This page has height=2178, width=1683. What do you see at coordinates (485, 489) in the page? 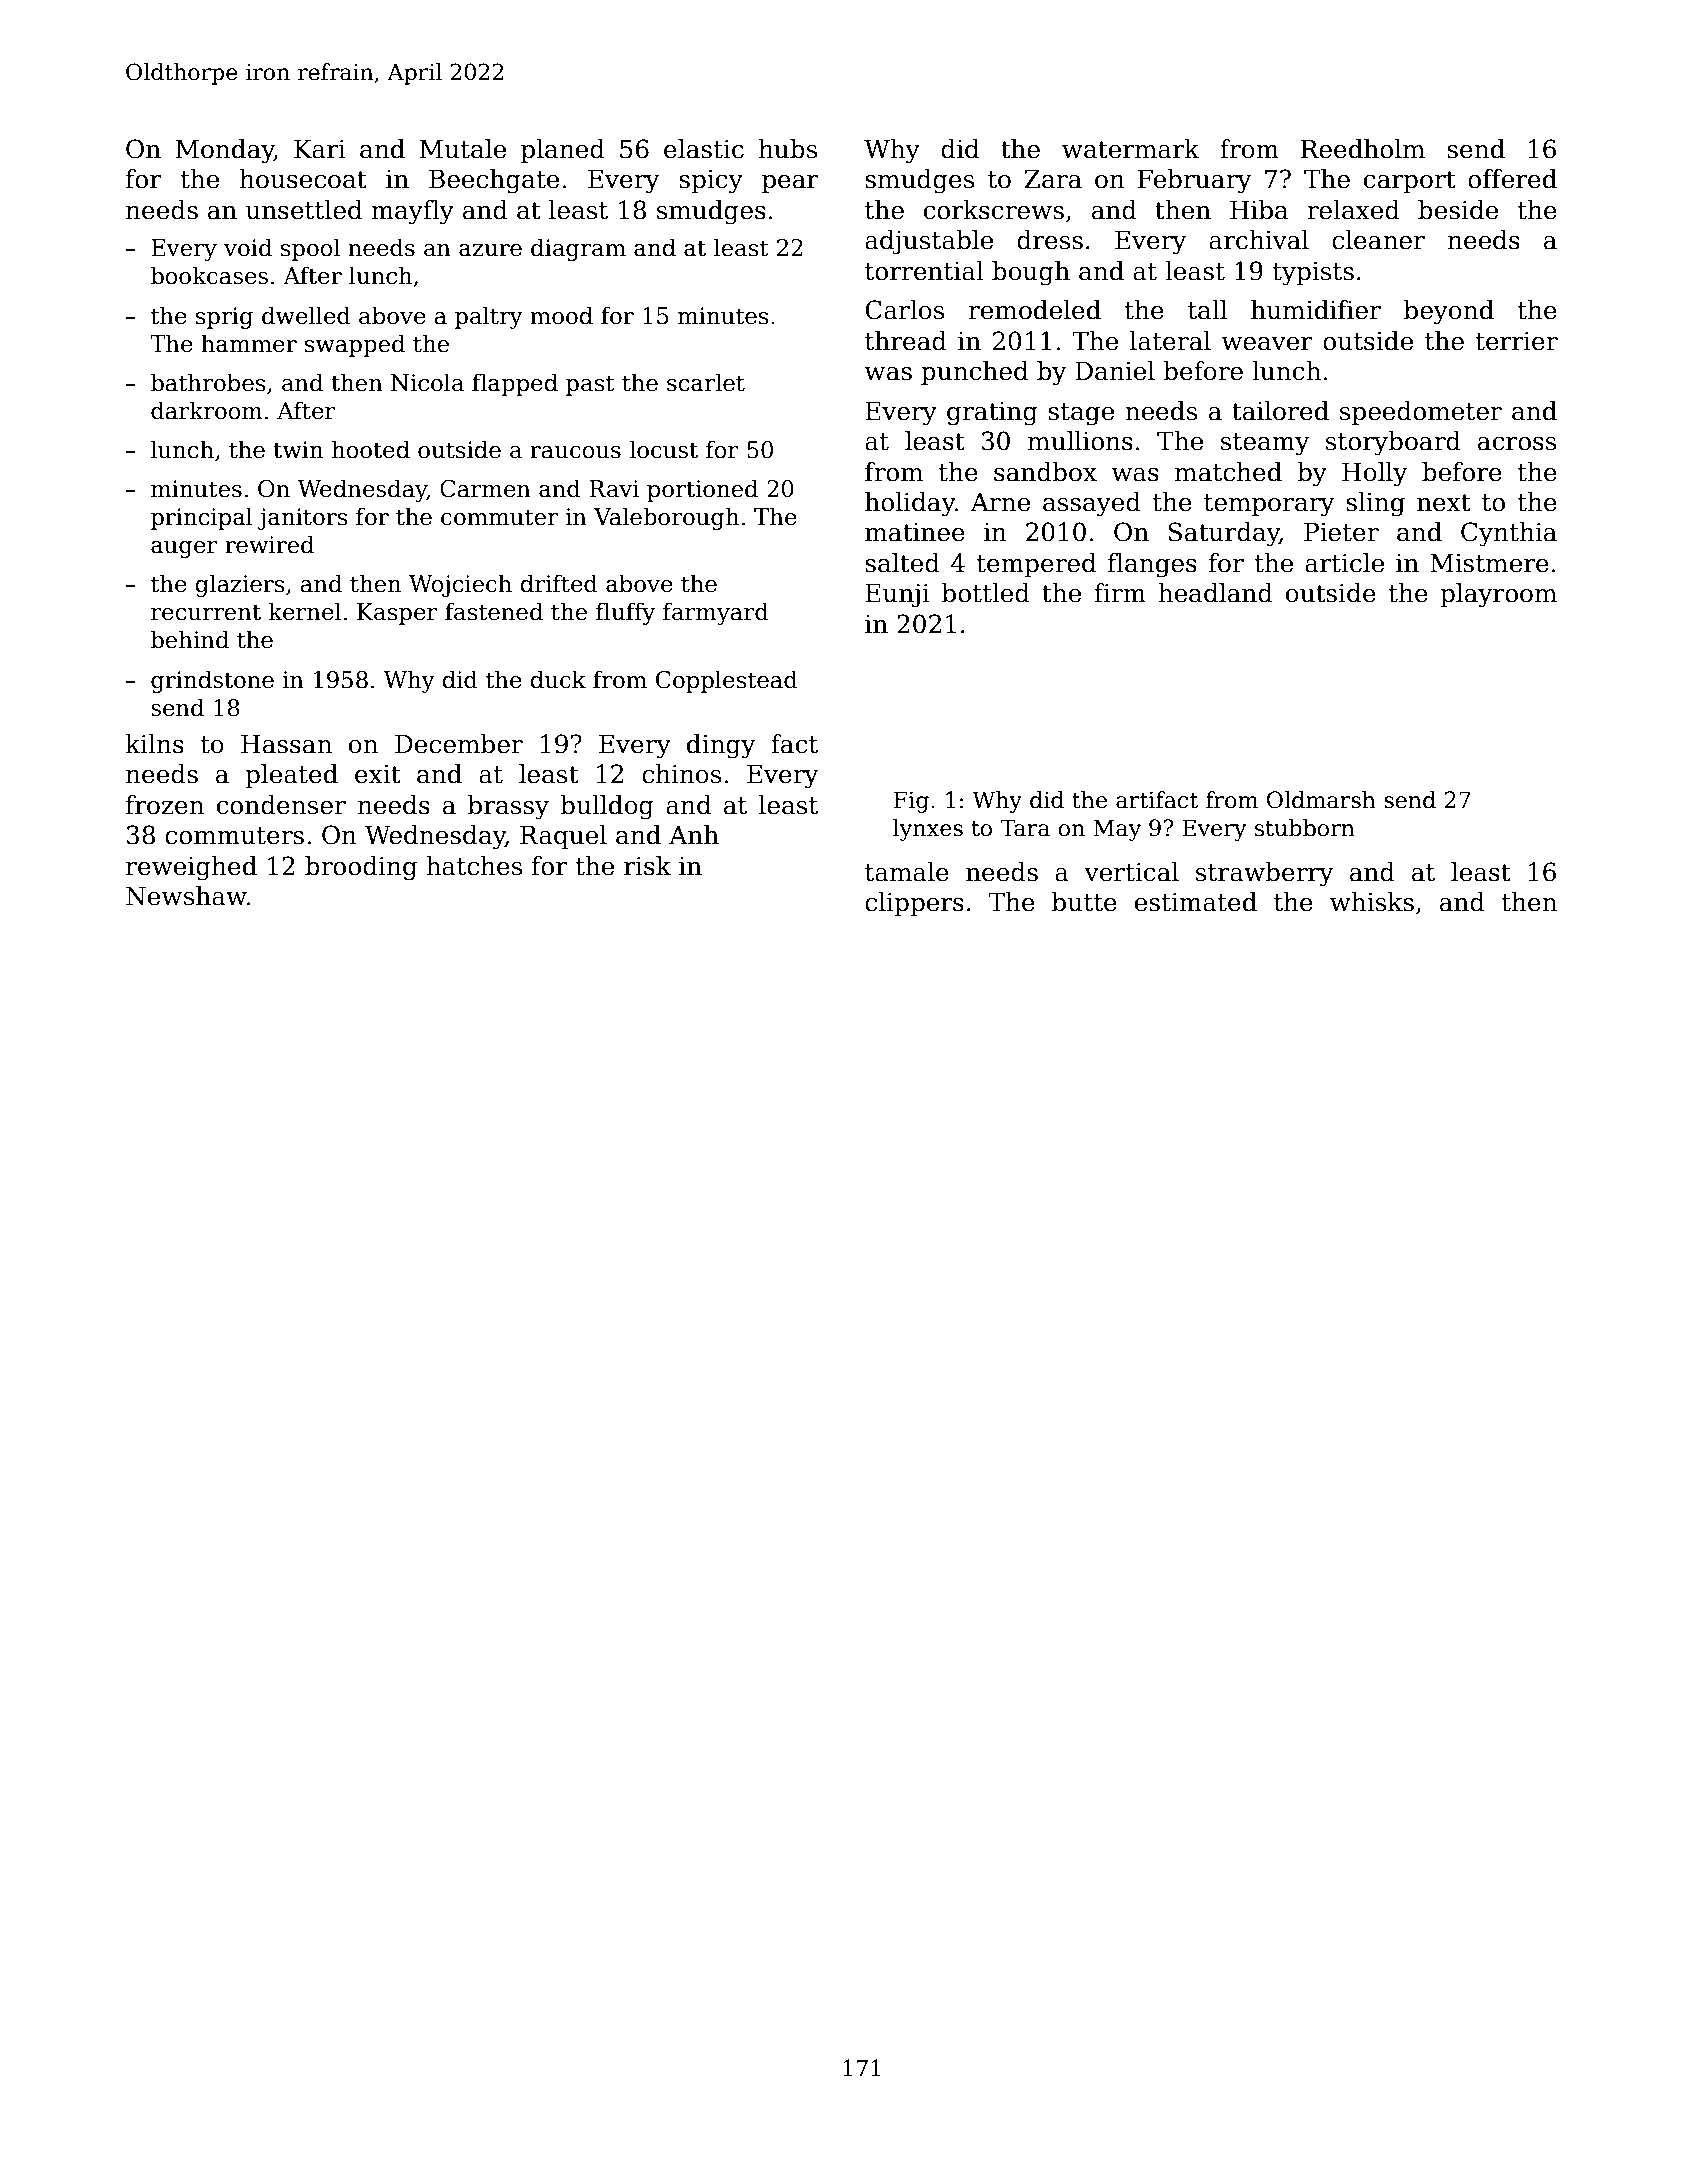
I see `Carmen` at bounding box center [485, 489].
